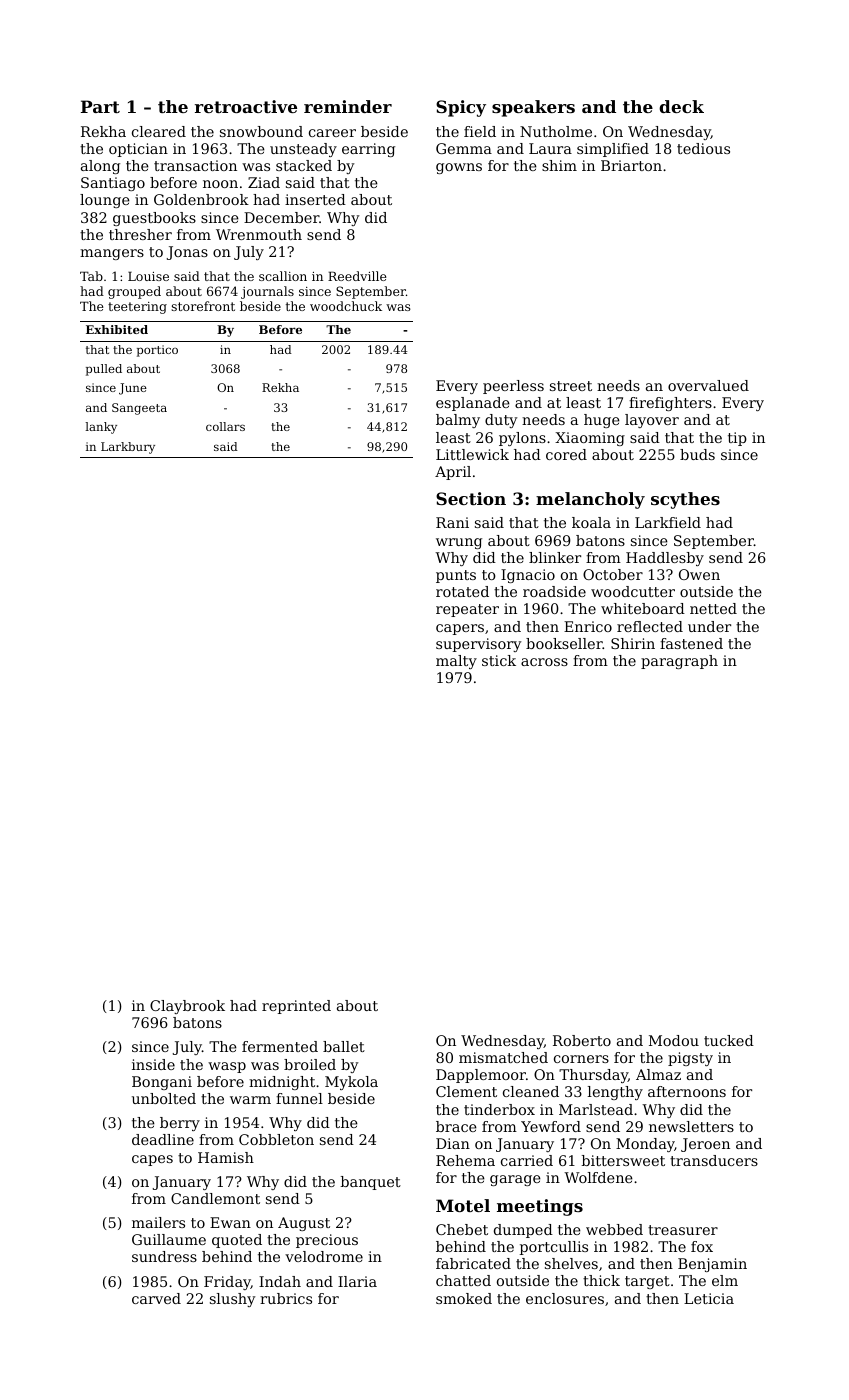 Image resolution: width=849 pixels, height=1400 pixels. I want to click on paragraph, so click(679, 662).
